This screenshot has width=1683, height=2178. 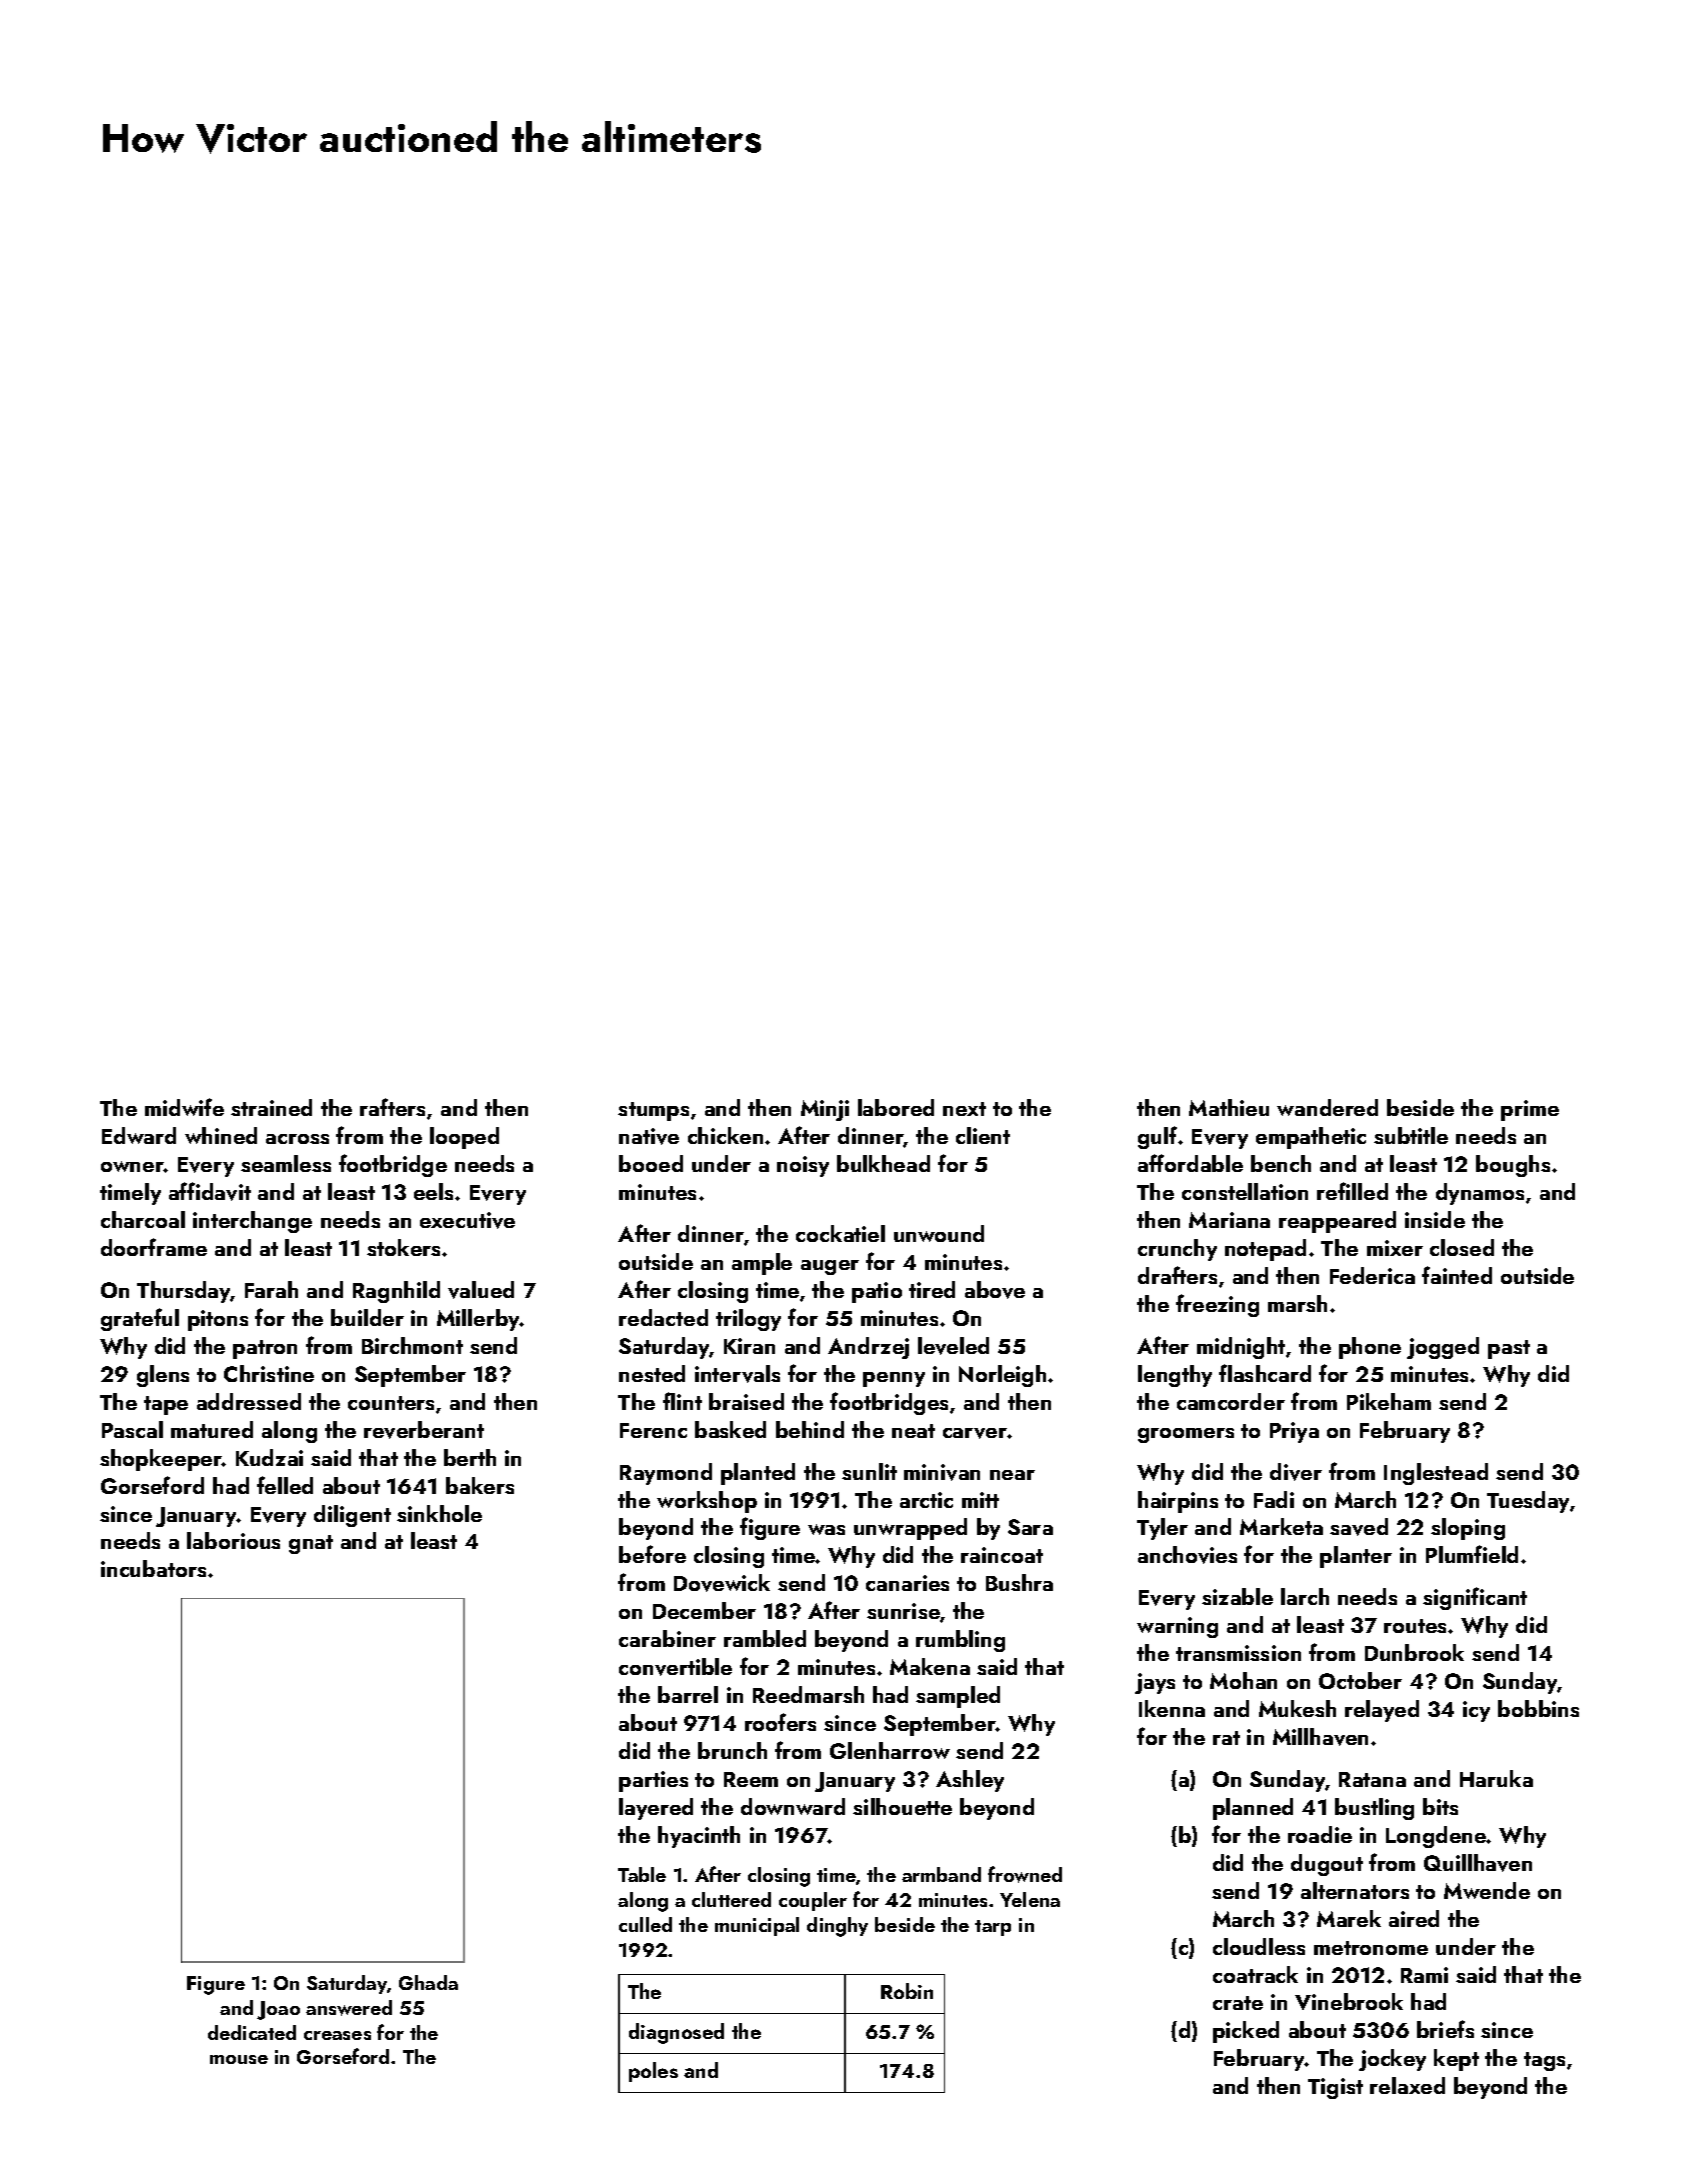 What do you see at coordinates (161, 1460) in the screenshot?
I see `shopkeeper` at bounding box center [161, 1460].
